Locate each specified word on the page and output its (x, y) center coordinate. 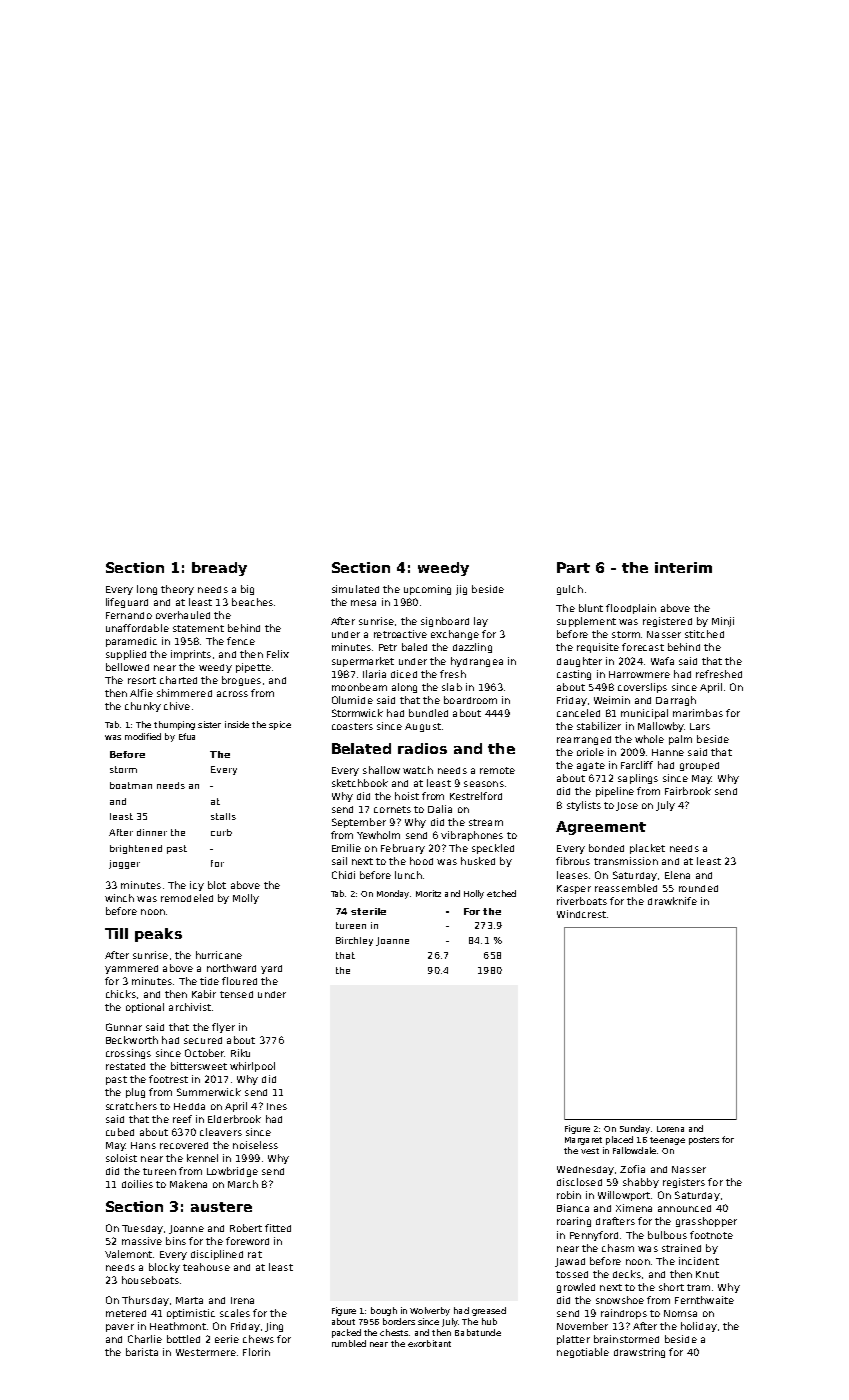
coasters (352, 726)
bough (384, 1311)
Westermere (206, 1352)
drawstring (639, 1353)
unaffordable (137, 628)
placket (647, 849)
